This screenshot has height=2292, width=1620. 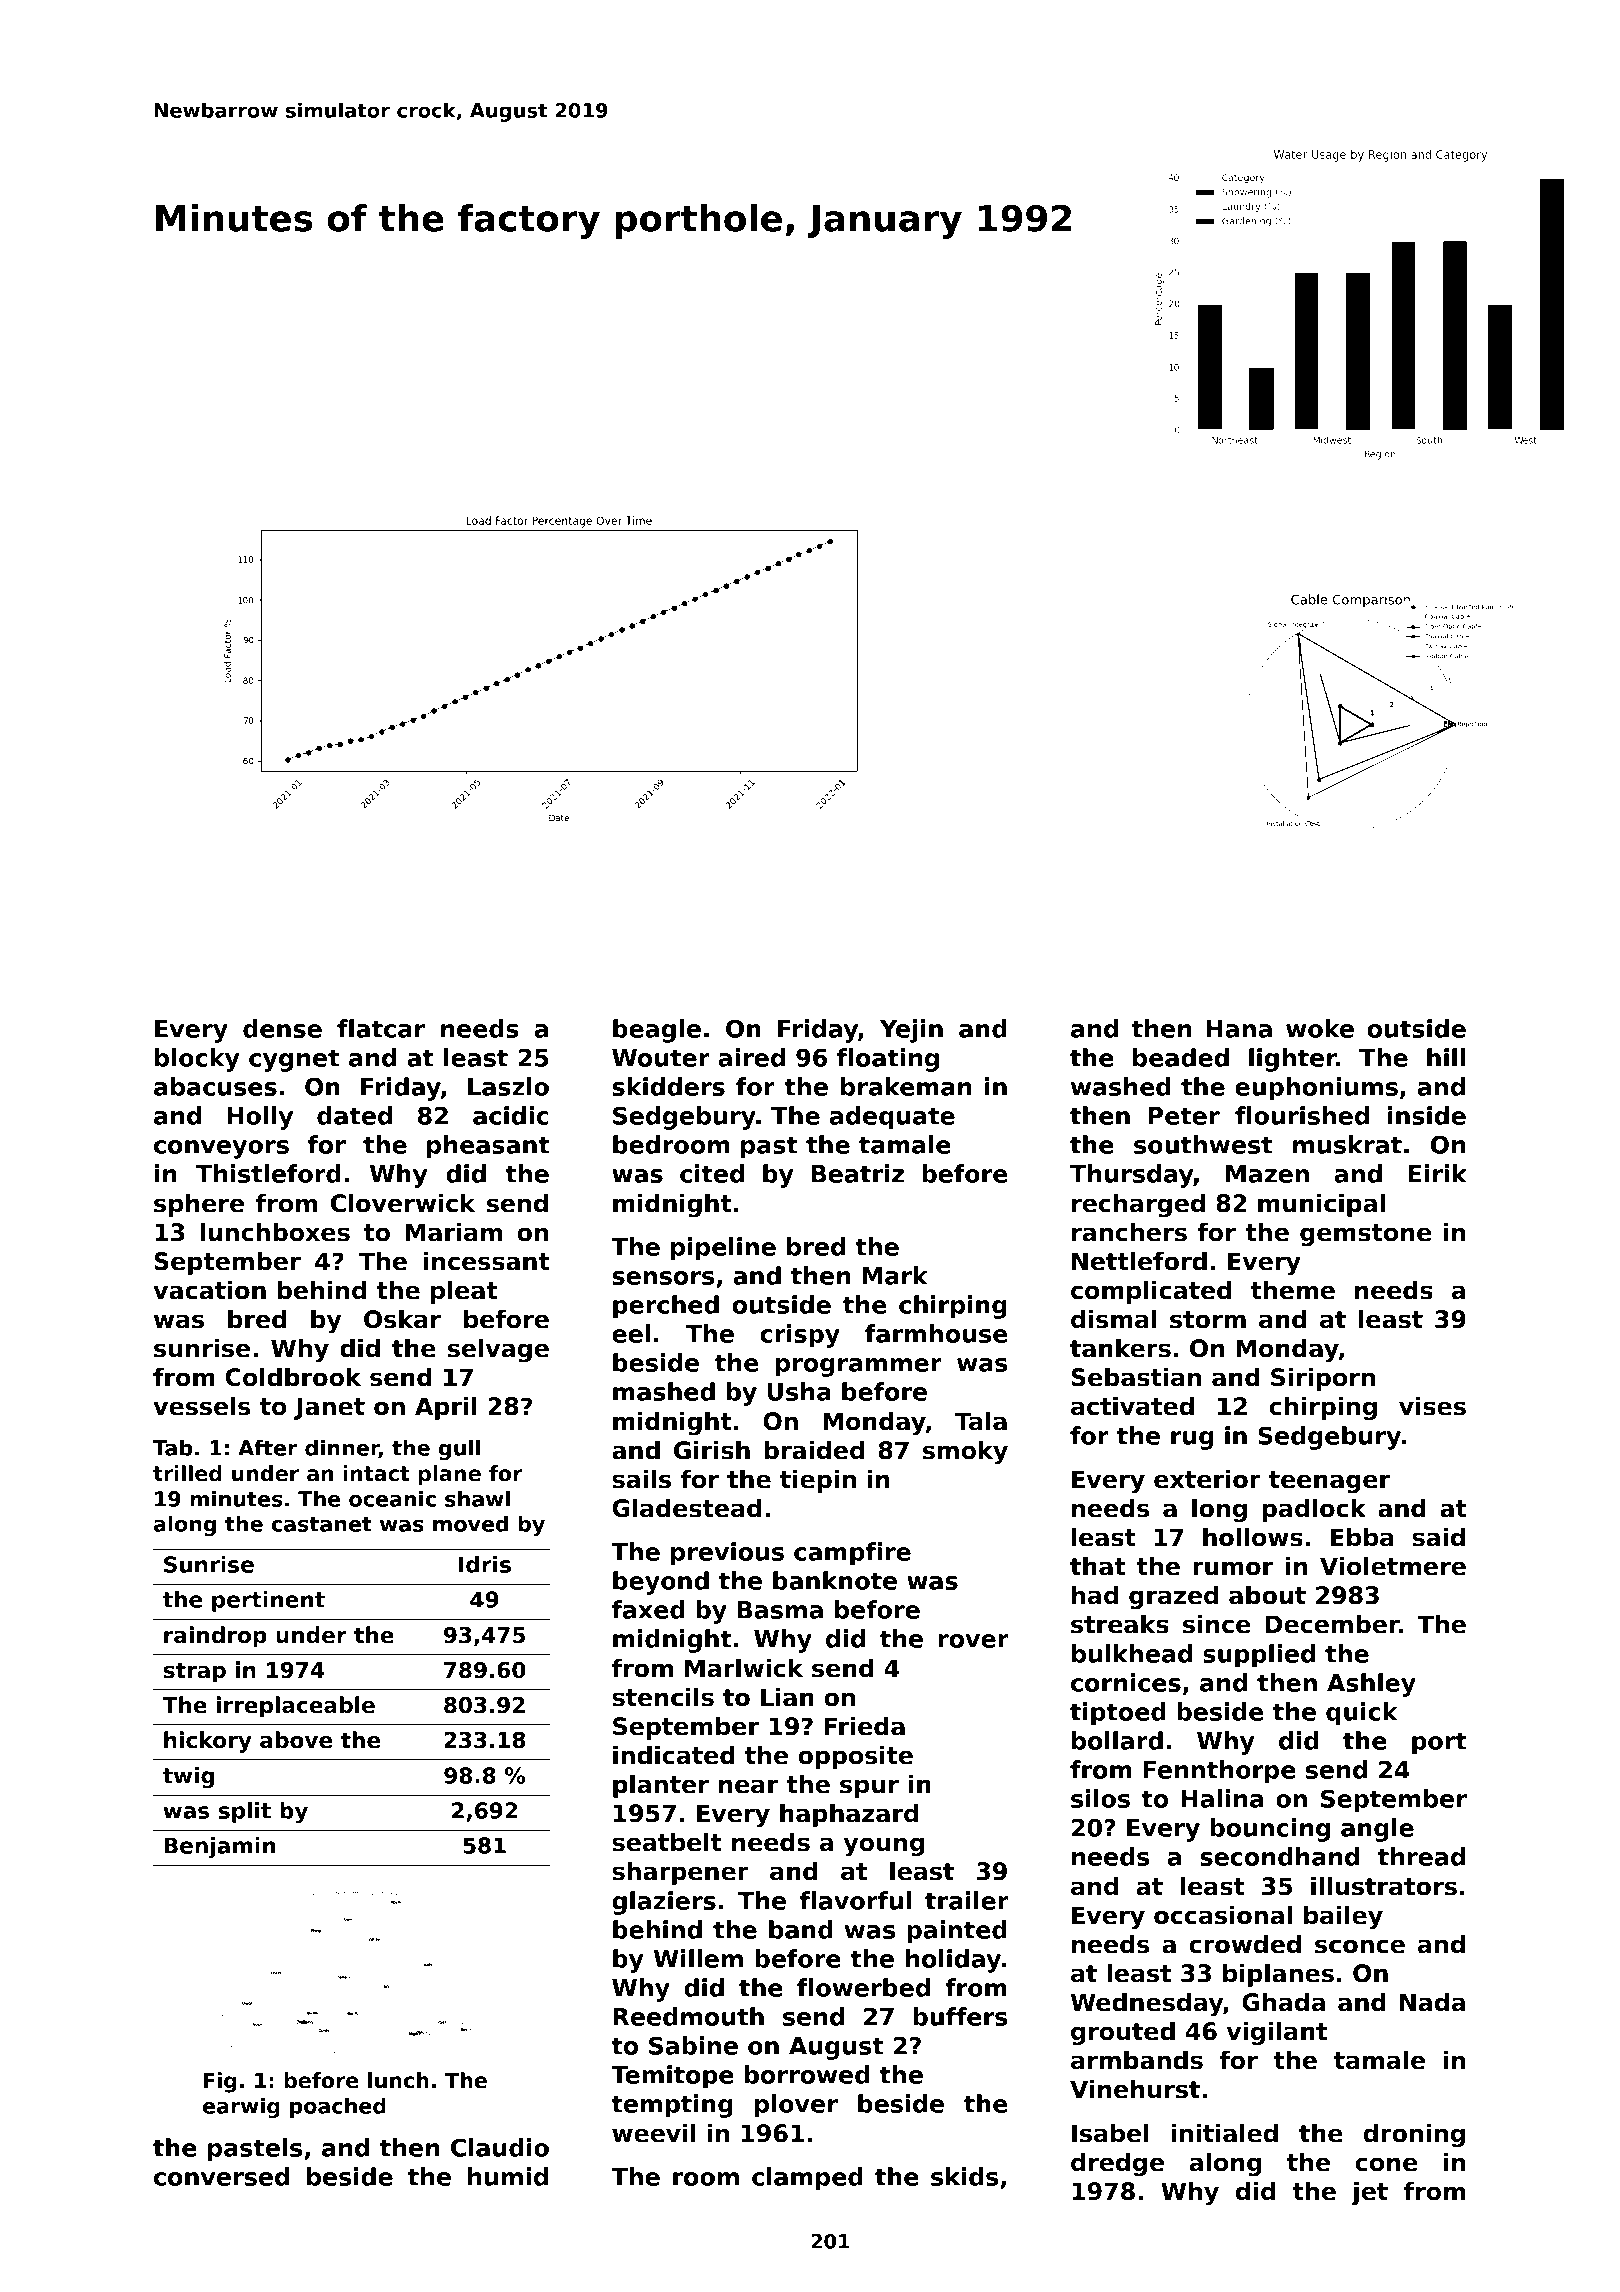 I want to click on planter, so click(x=661, y=1786).
